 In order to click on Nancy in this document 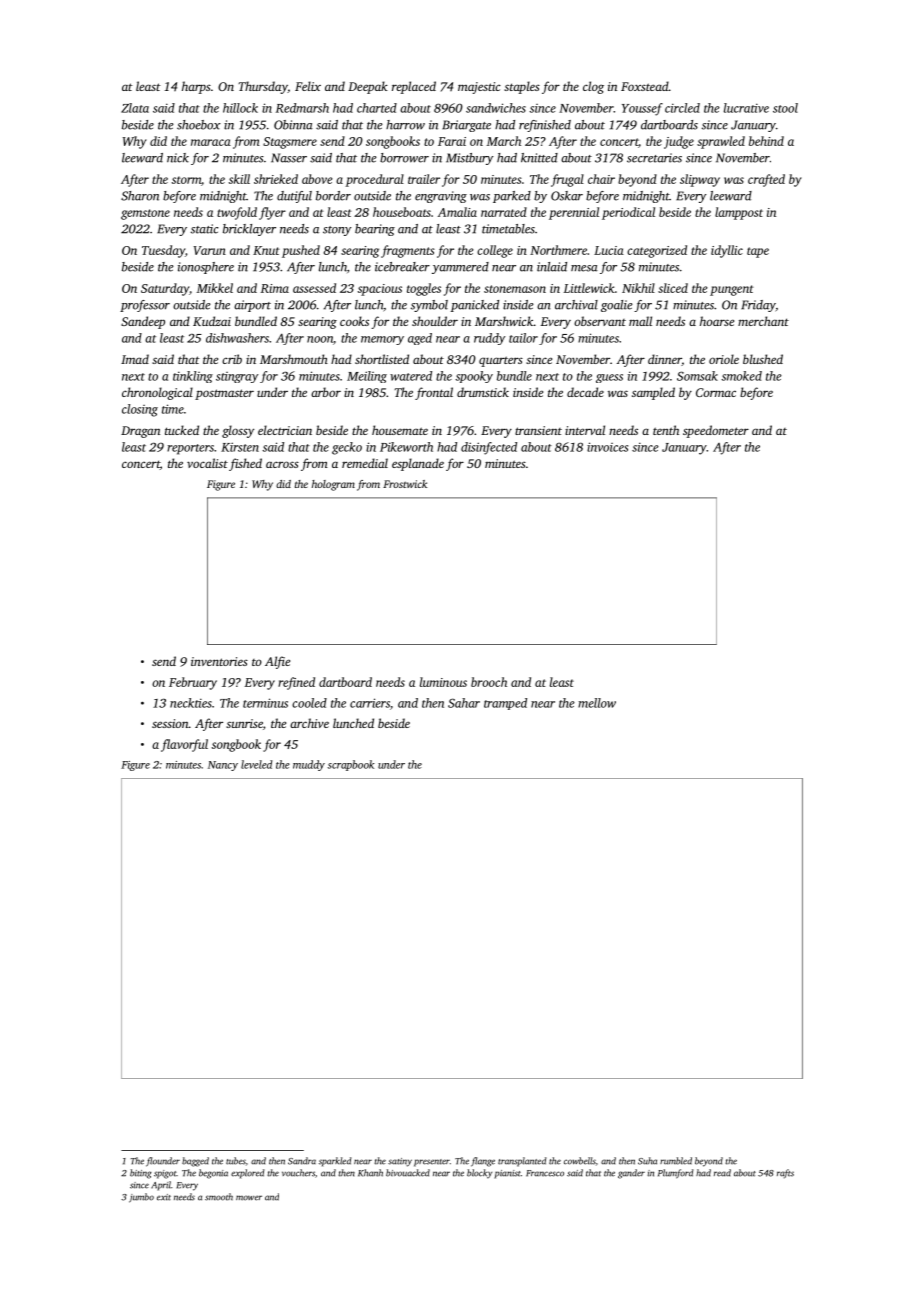, I will do `click(223, 766)`.
